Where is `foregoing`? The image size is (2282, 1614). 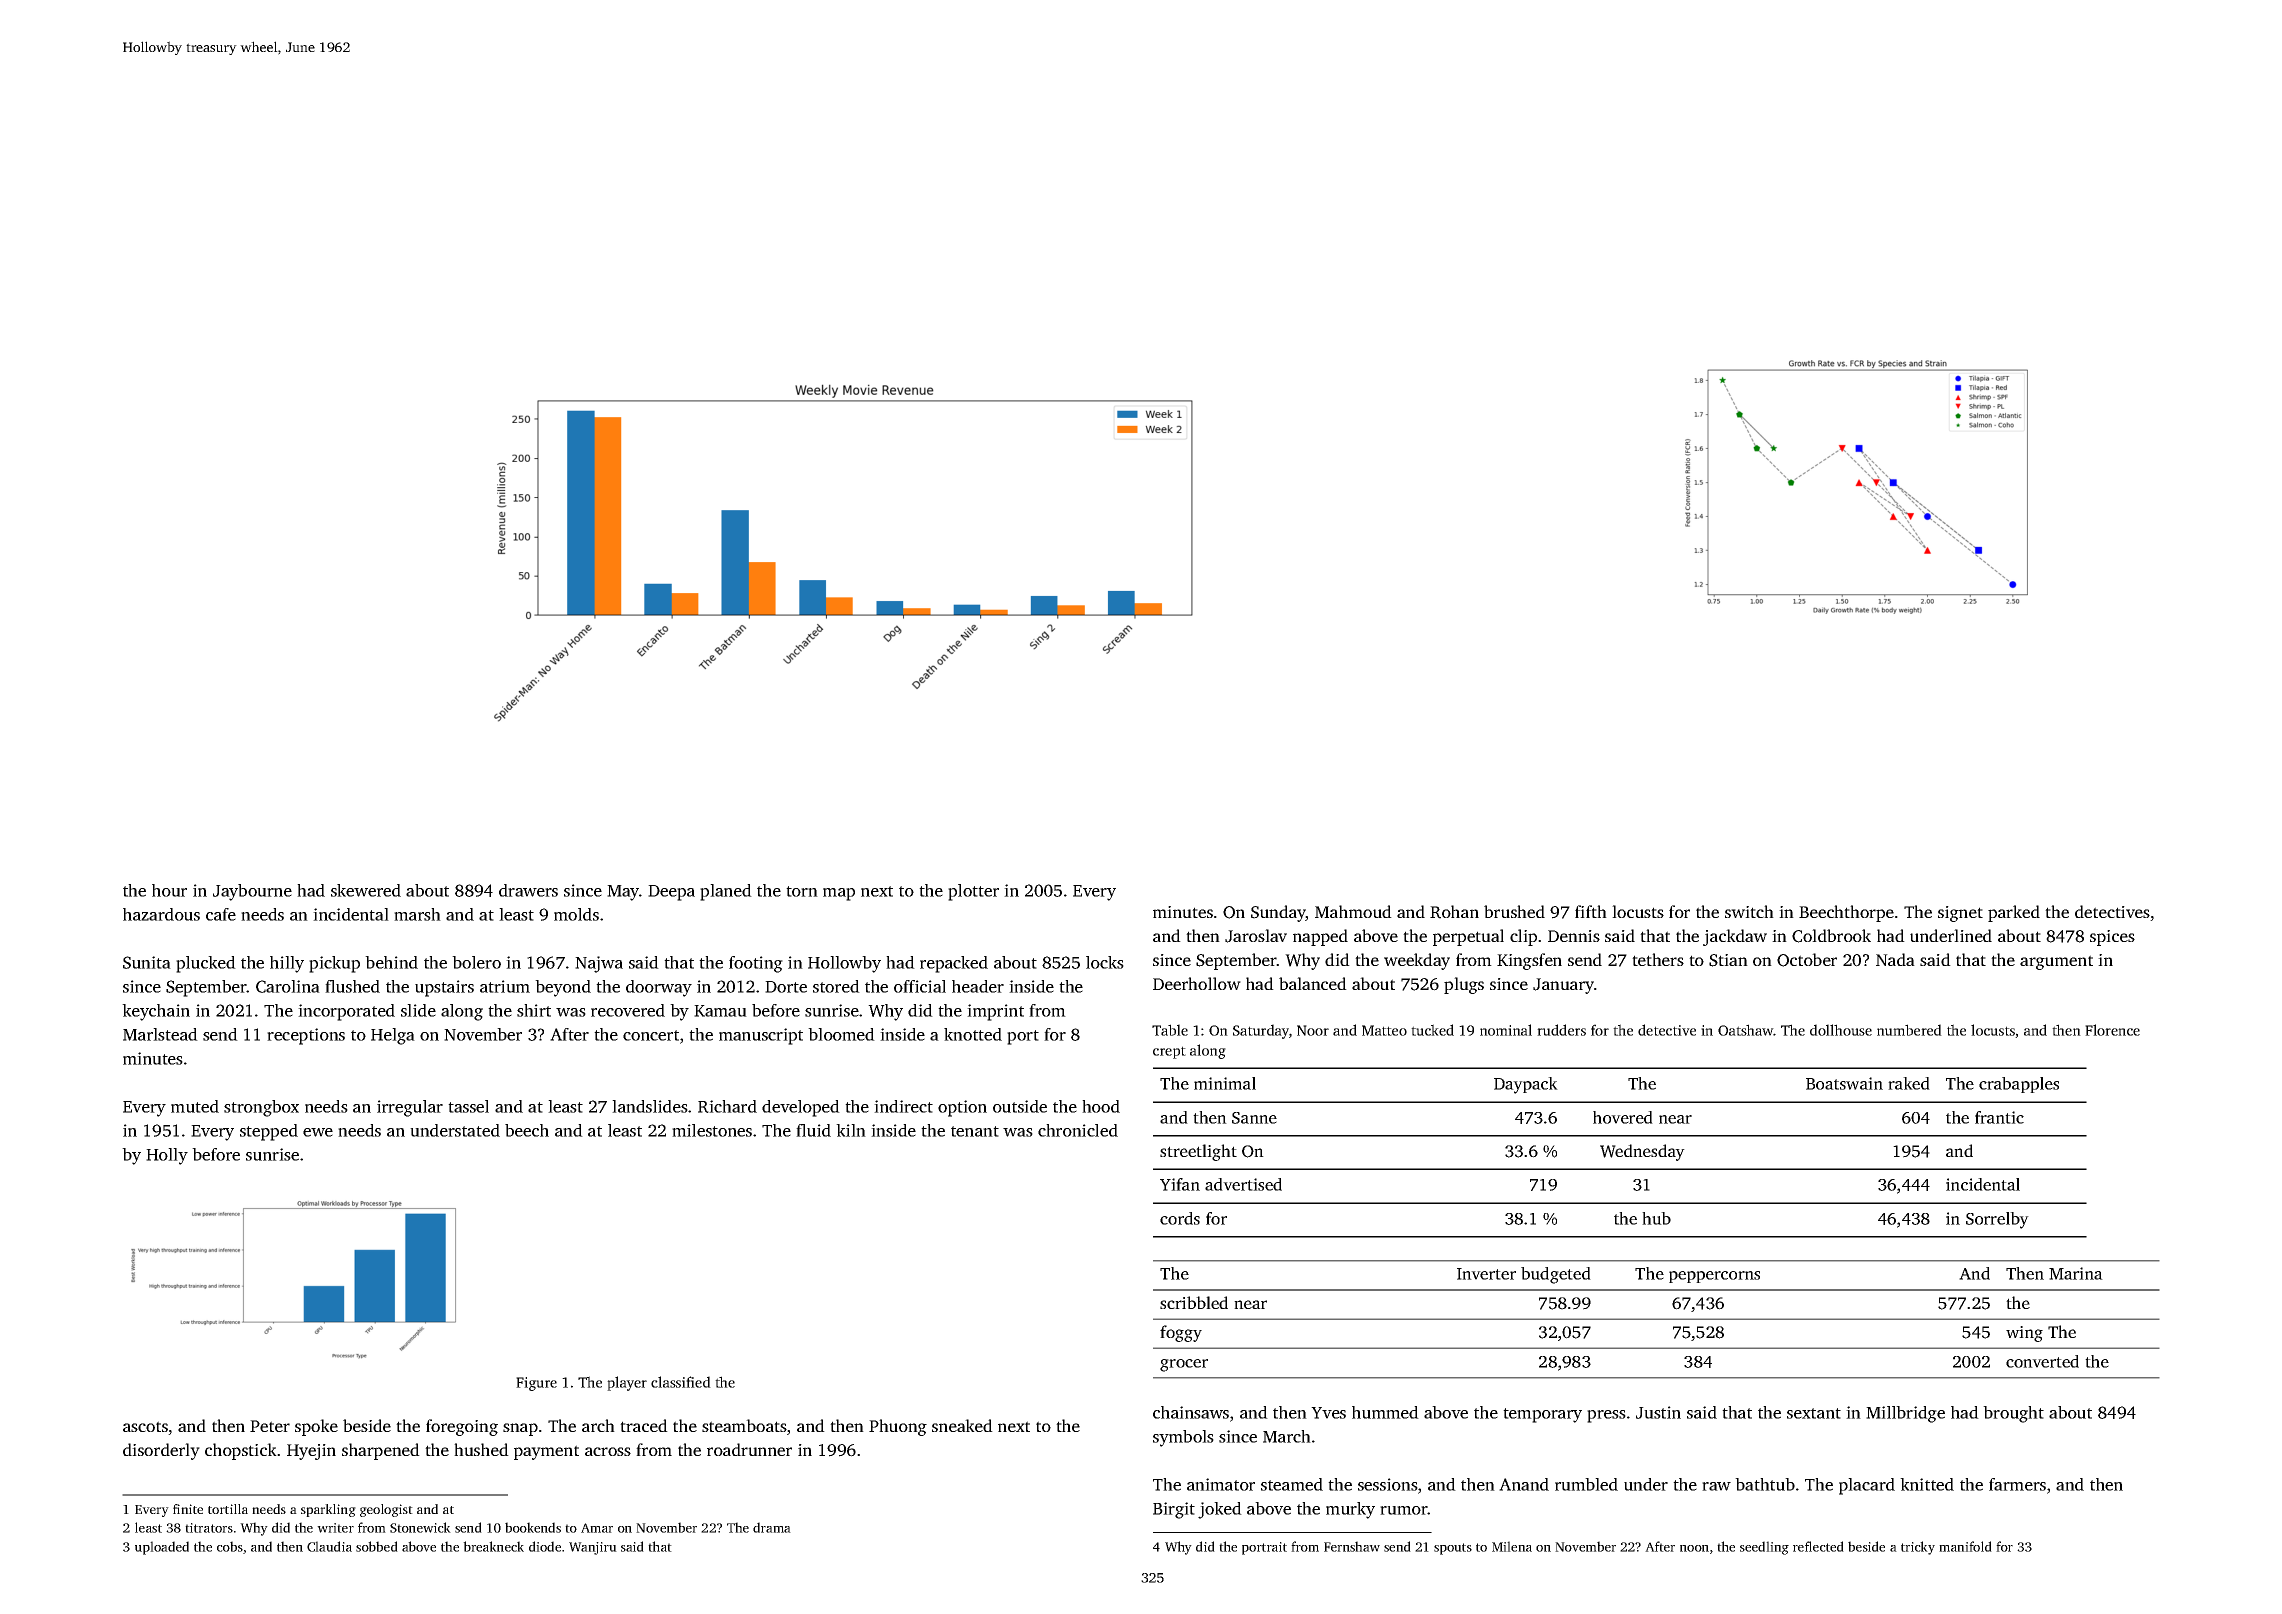
foregoing is located at coordinates (462, 1427).
